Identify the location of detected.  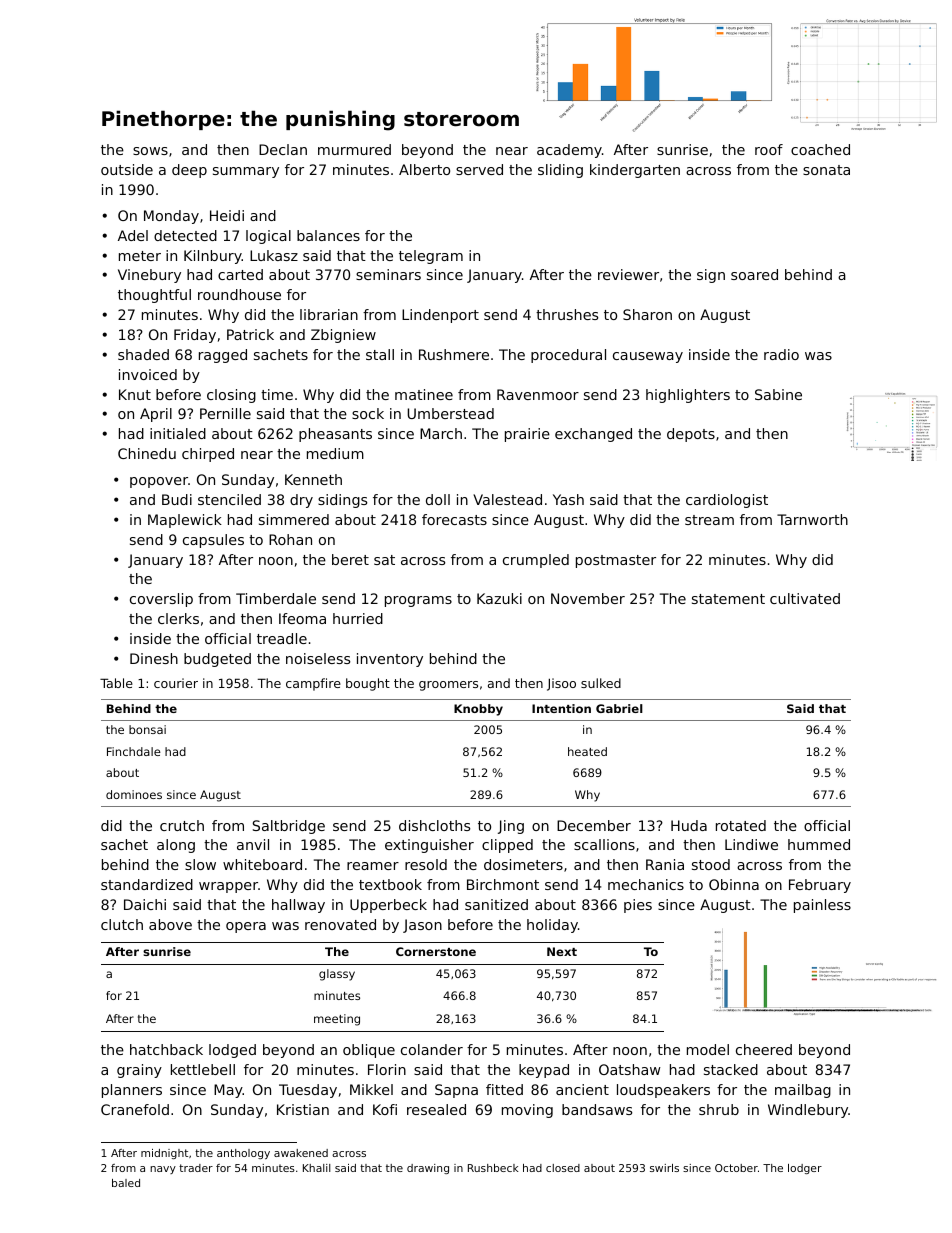
(185, 235).
